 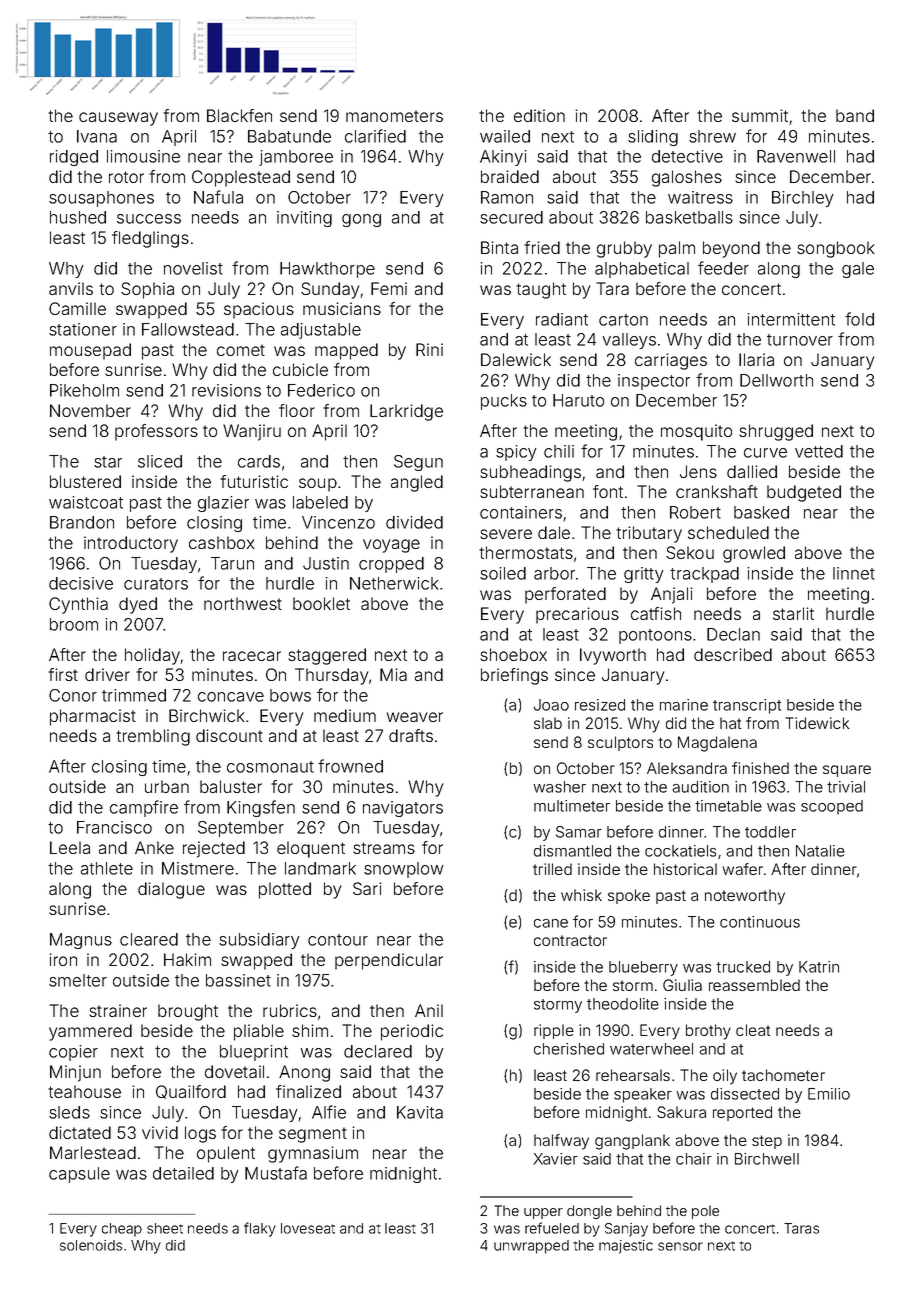 I want to click on Magnus, so click(x=81, y=941).
